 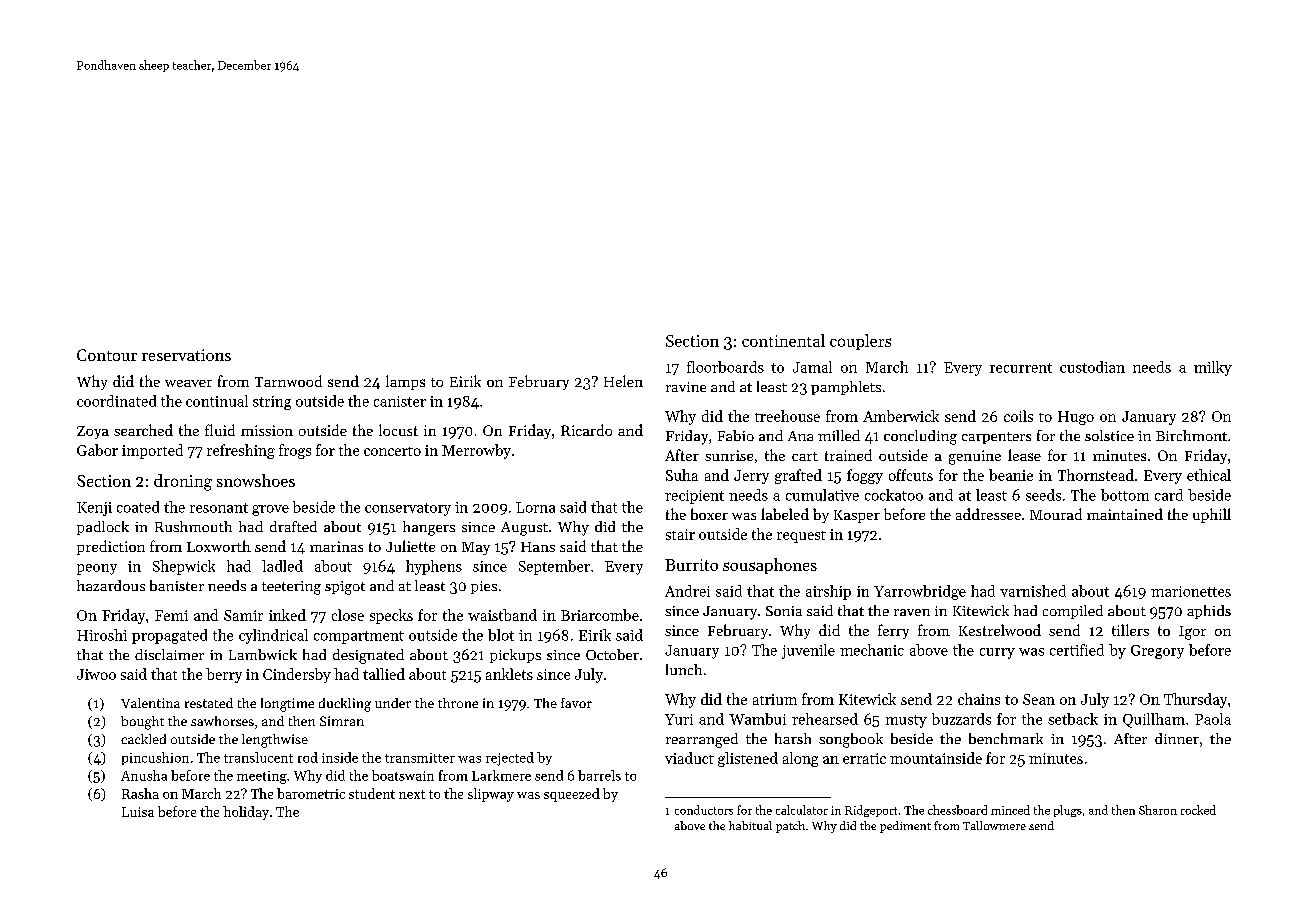 I want to click on continental, so click(x=783, y=340).
